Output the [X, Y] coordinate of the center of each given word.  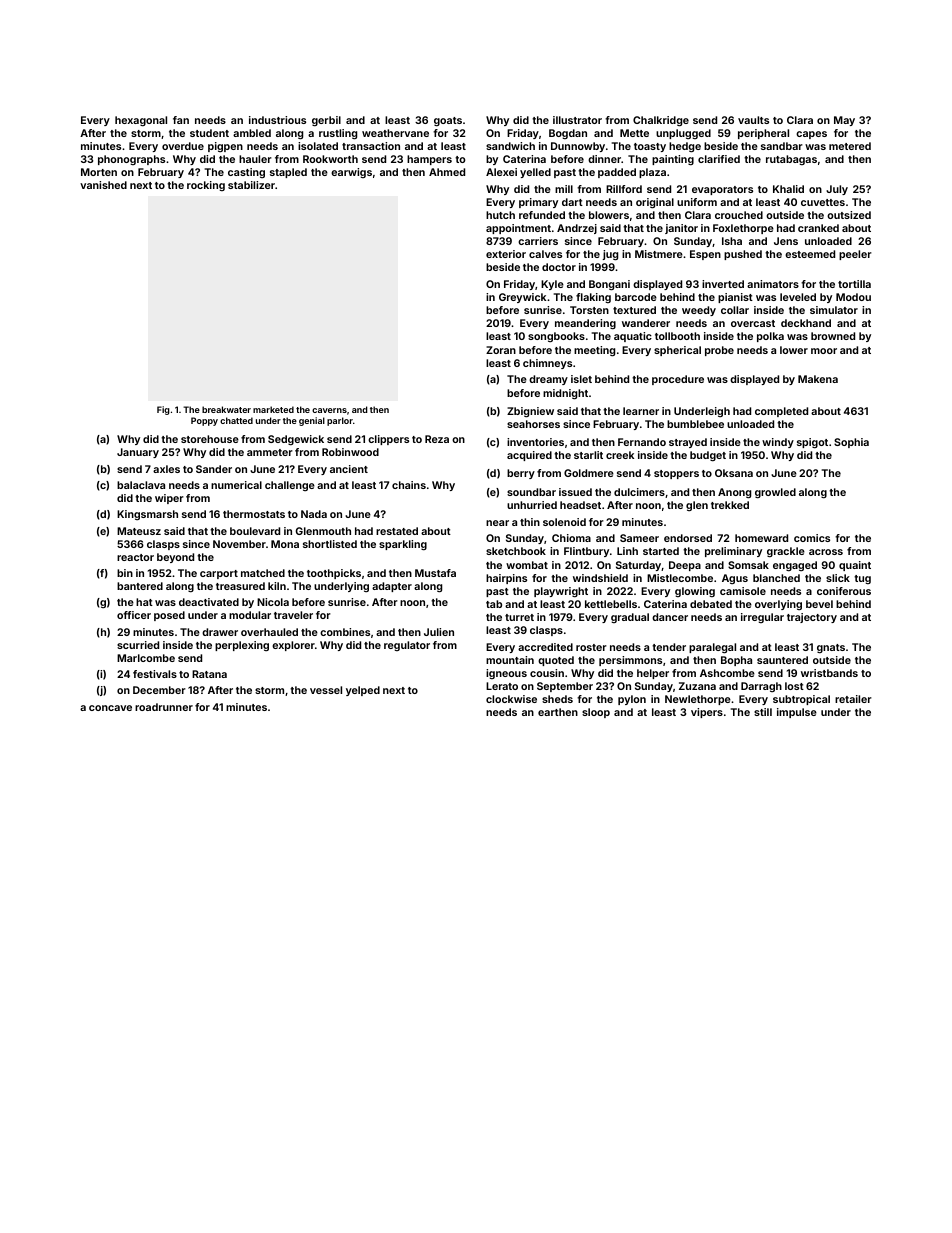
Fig [163, 410]
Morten [99, 172]
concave [110, 708]
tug [862, 579]
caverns [329, 410]
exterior [506, 254]
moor [824, 351]
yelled [535, 173]
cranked [818, 228]
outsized [849, 215]
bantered [140, 586]
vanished [103, 185]
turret [519, 617]
